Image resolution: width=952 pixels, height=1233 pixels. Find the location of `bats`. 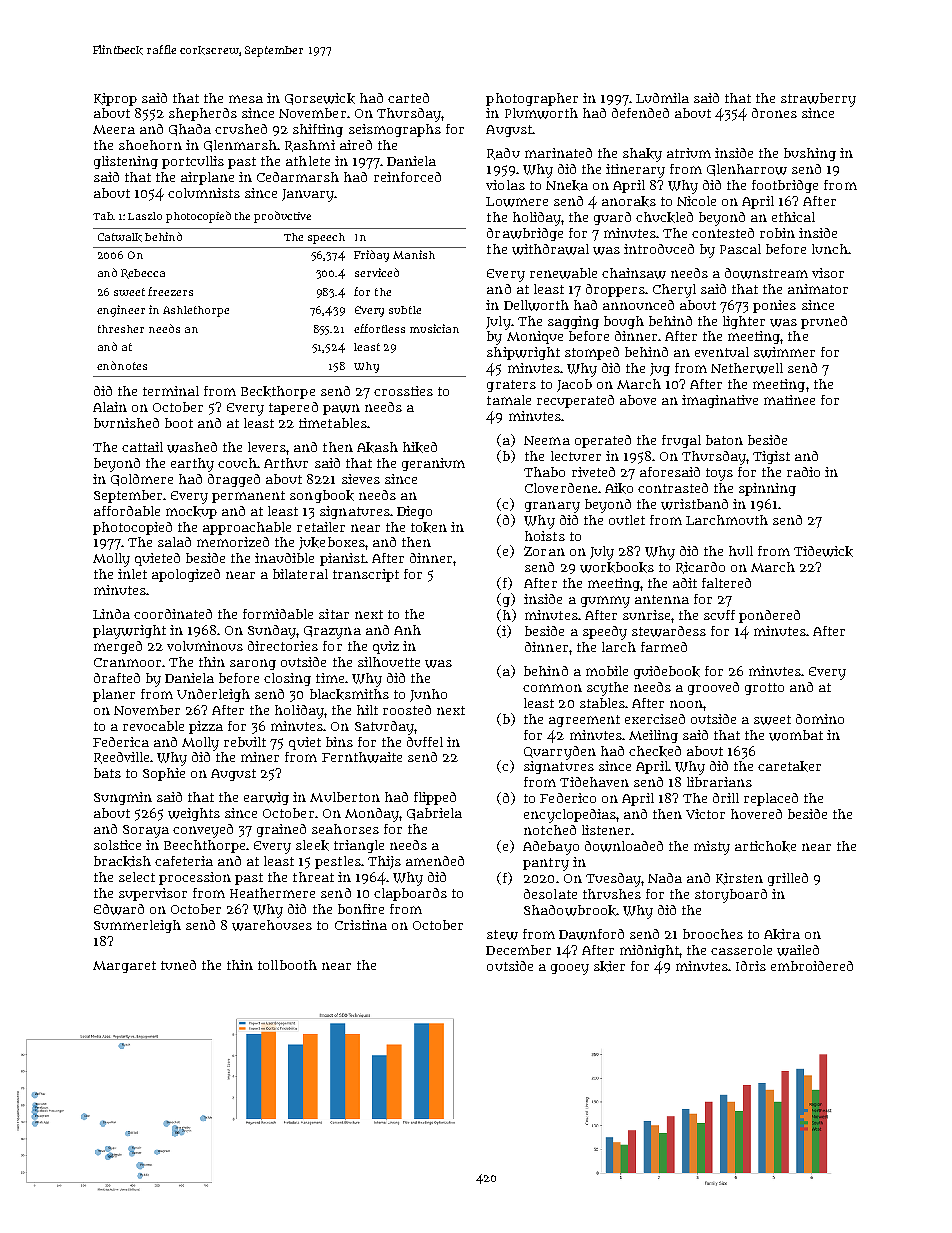

bats is located at coordinates (107, 773).
